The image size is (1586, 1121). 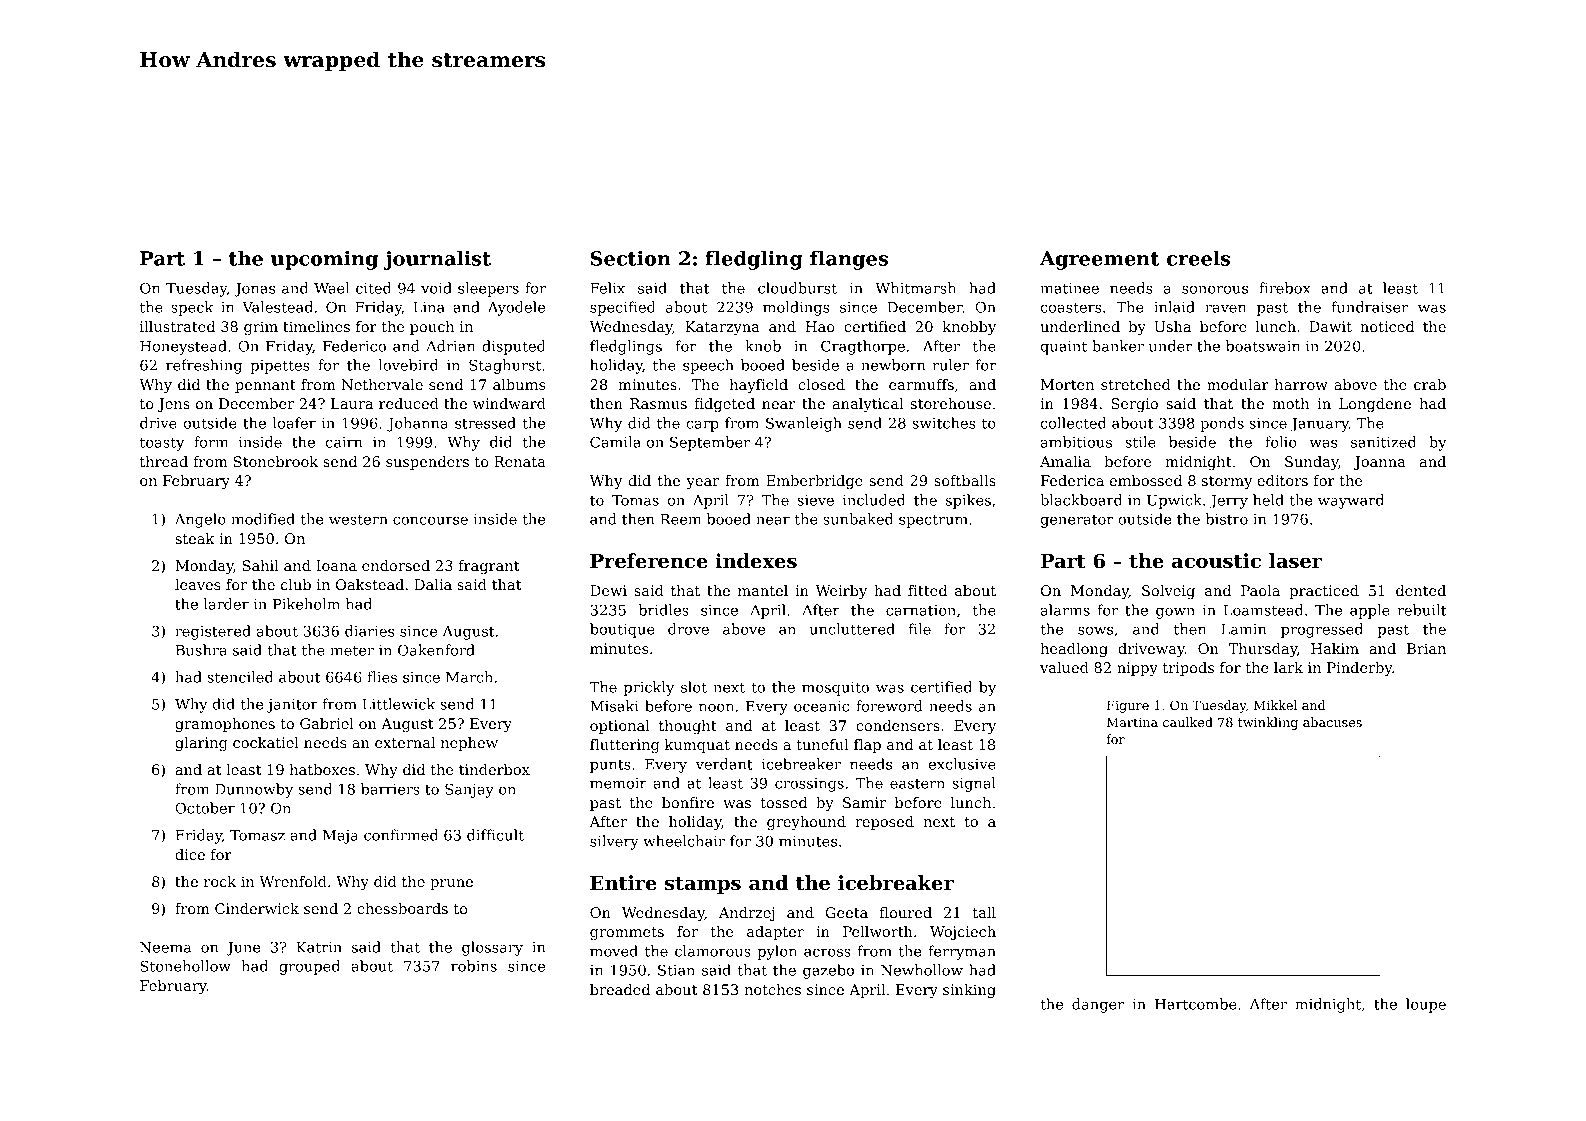 I want to click on included, so click(x=874, y=500).
